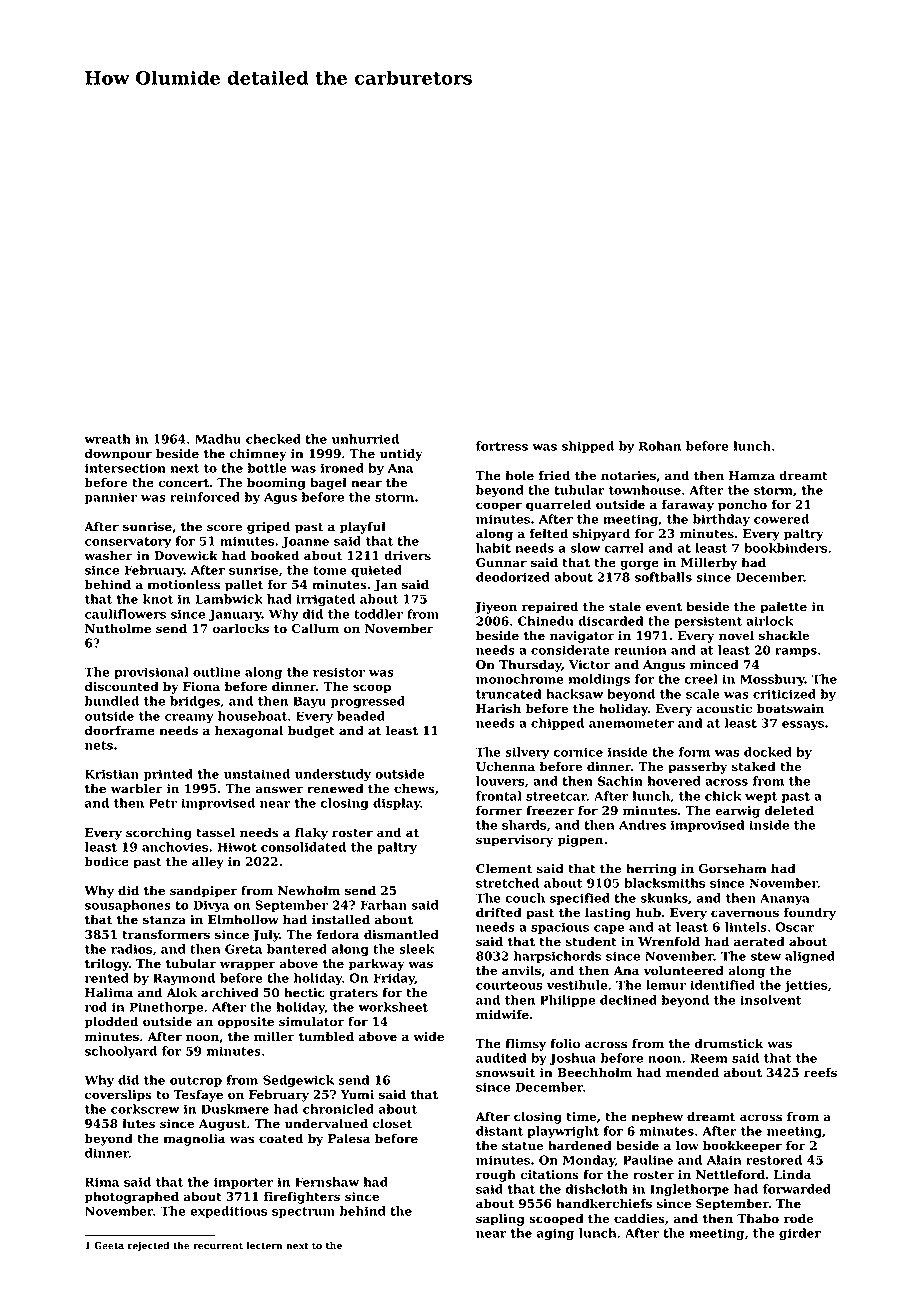 This image has width=924, height=1308. What do you see at coordinates (128, 906) in the image?
I see `sousaphones` at bounding box center [128, 906].
